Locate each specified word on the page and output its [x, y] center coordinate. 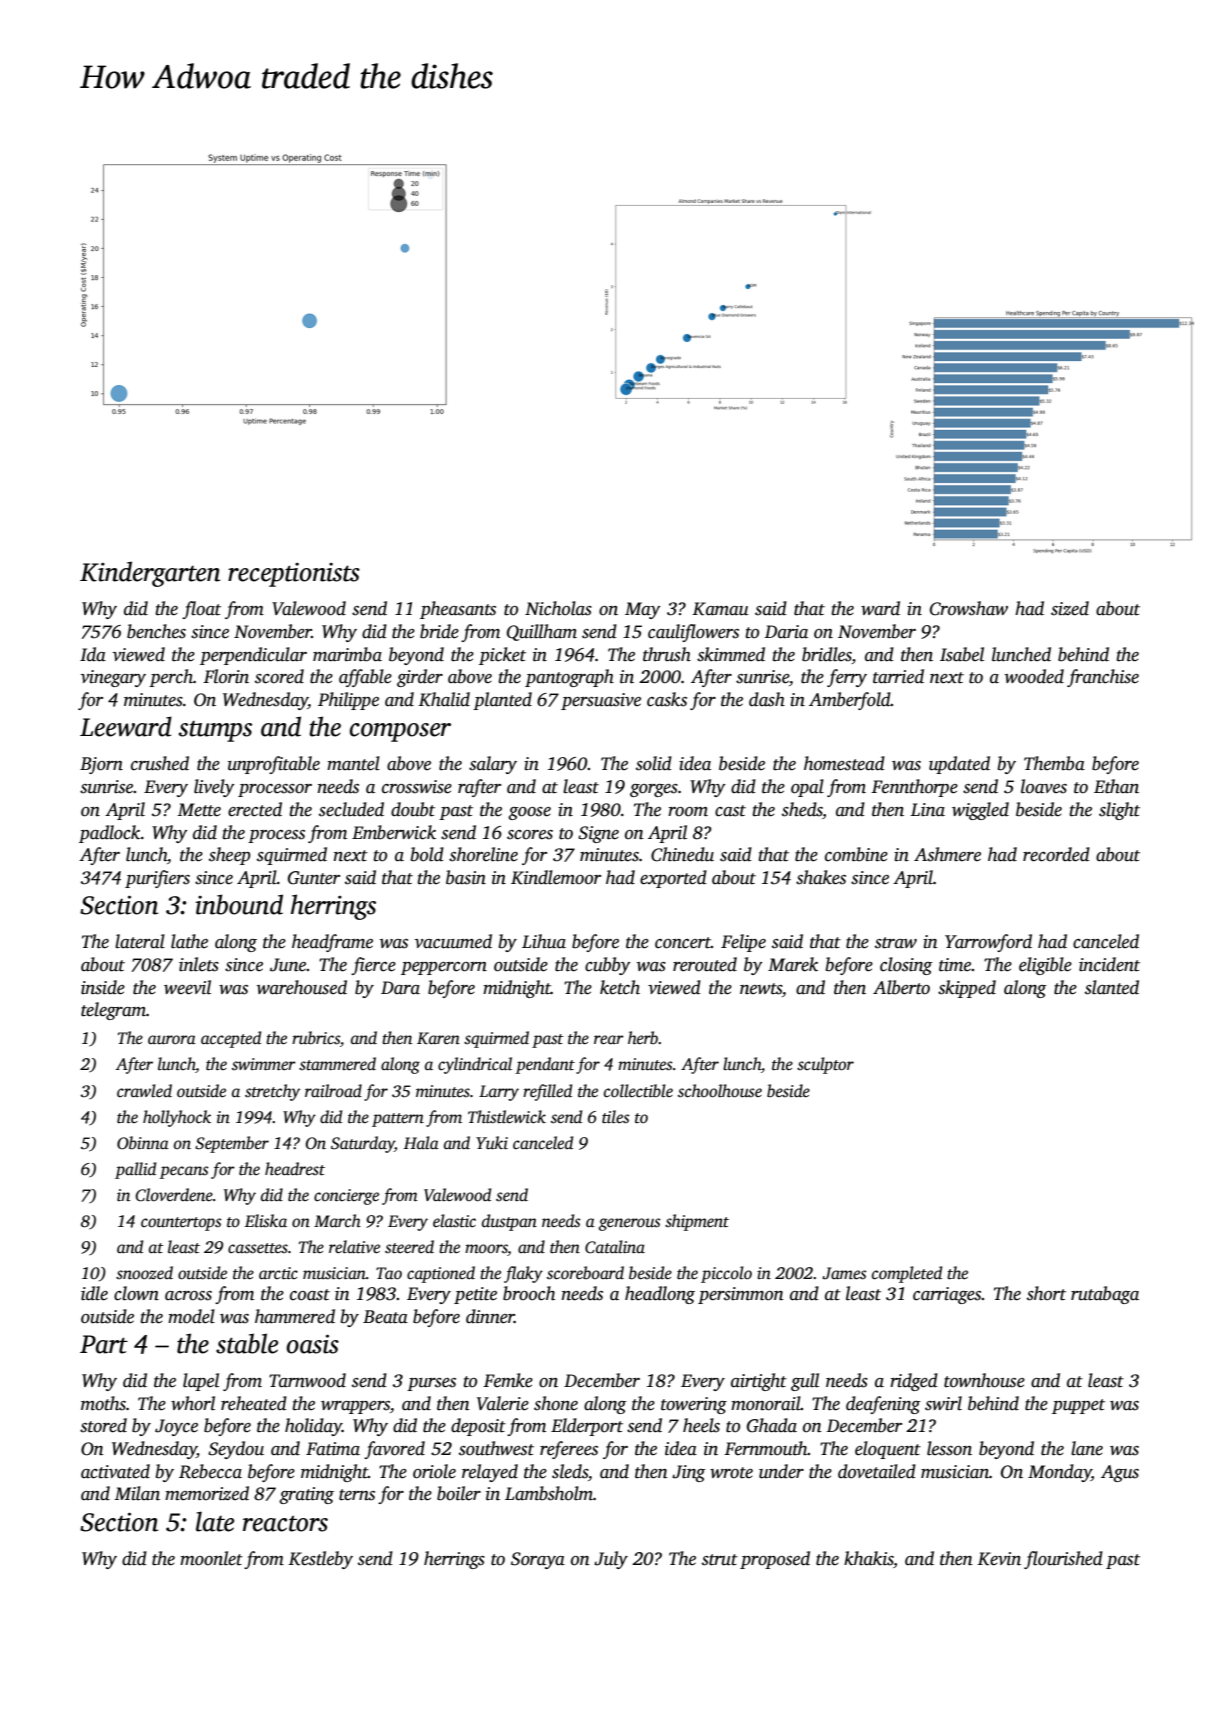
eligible [1045, 966]
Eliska [266, 1221]
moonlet [211, 1558]
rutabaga [1105, 1295]
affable [365, 678]
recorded [1056, 854]
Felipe [743, 943]
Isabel [962, 654]
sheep [230, 856]
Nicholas [558, 608]
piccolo [726, 1274]
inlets [199, 964]
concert [683, 943]
